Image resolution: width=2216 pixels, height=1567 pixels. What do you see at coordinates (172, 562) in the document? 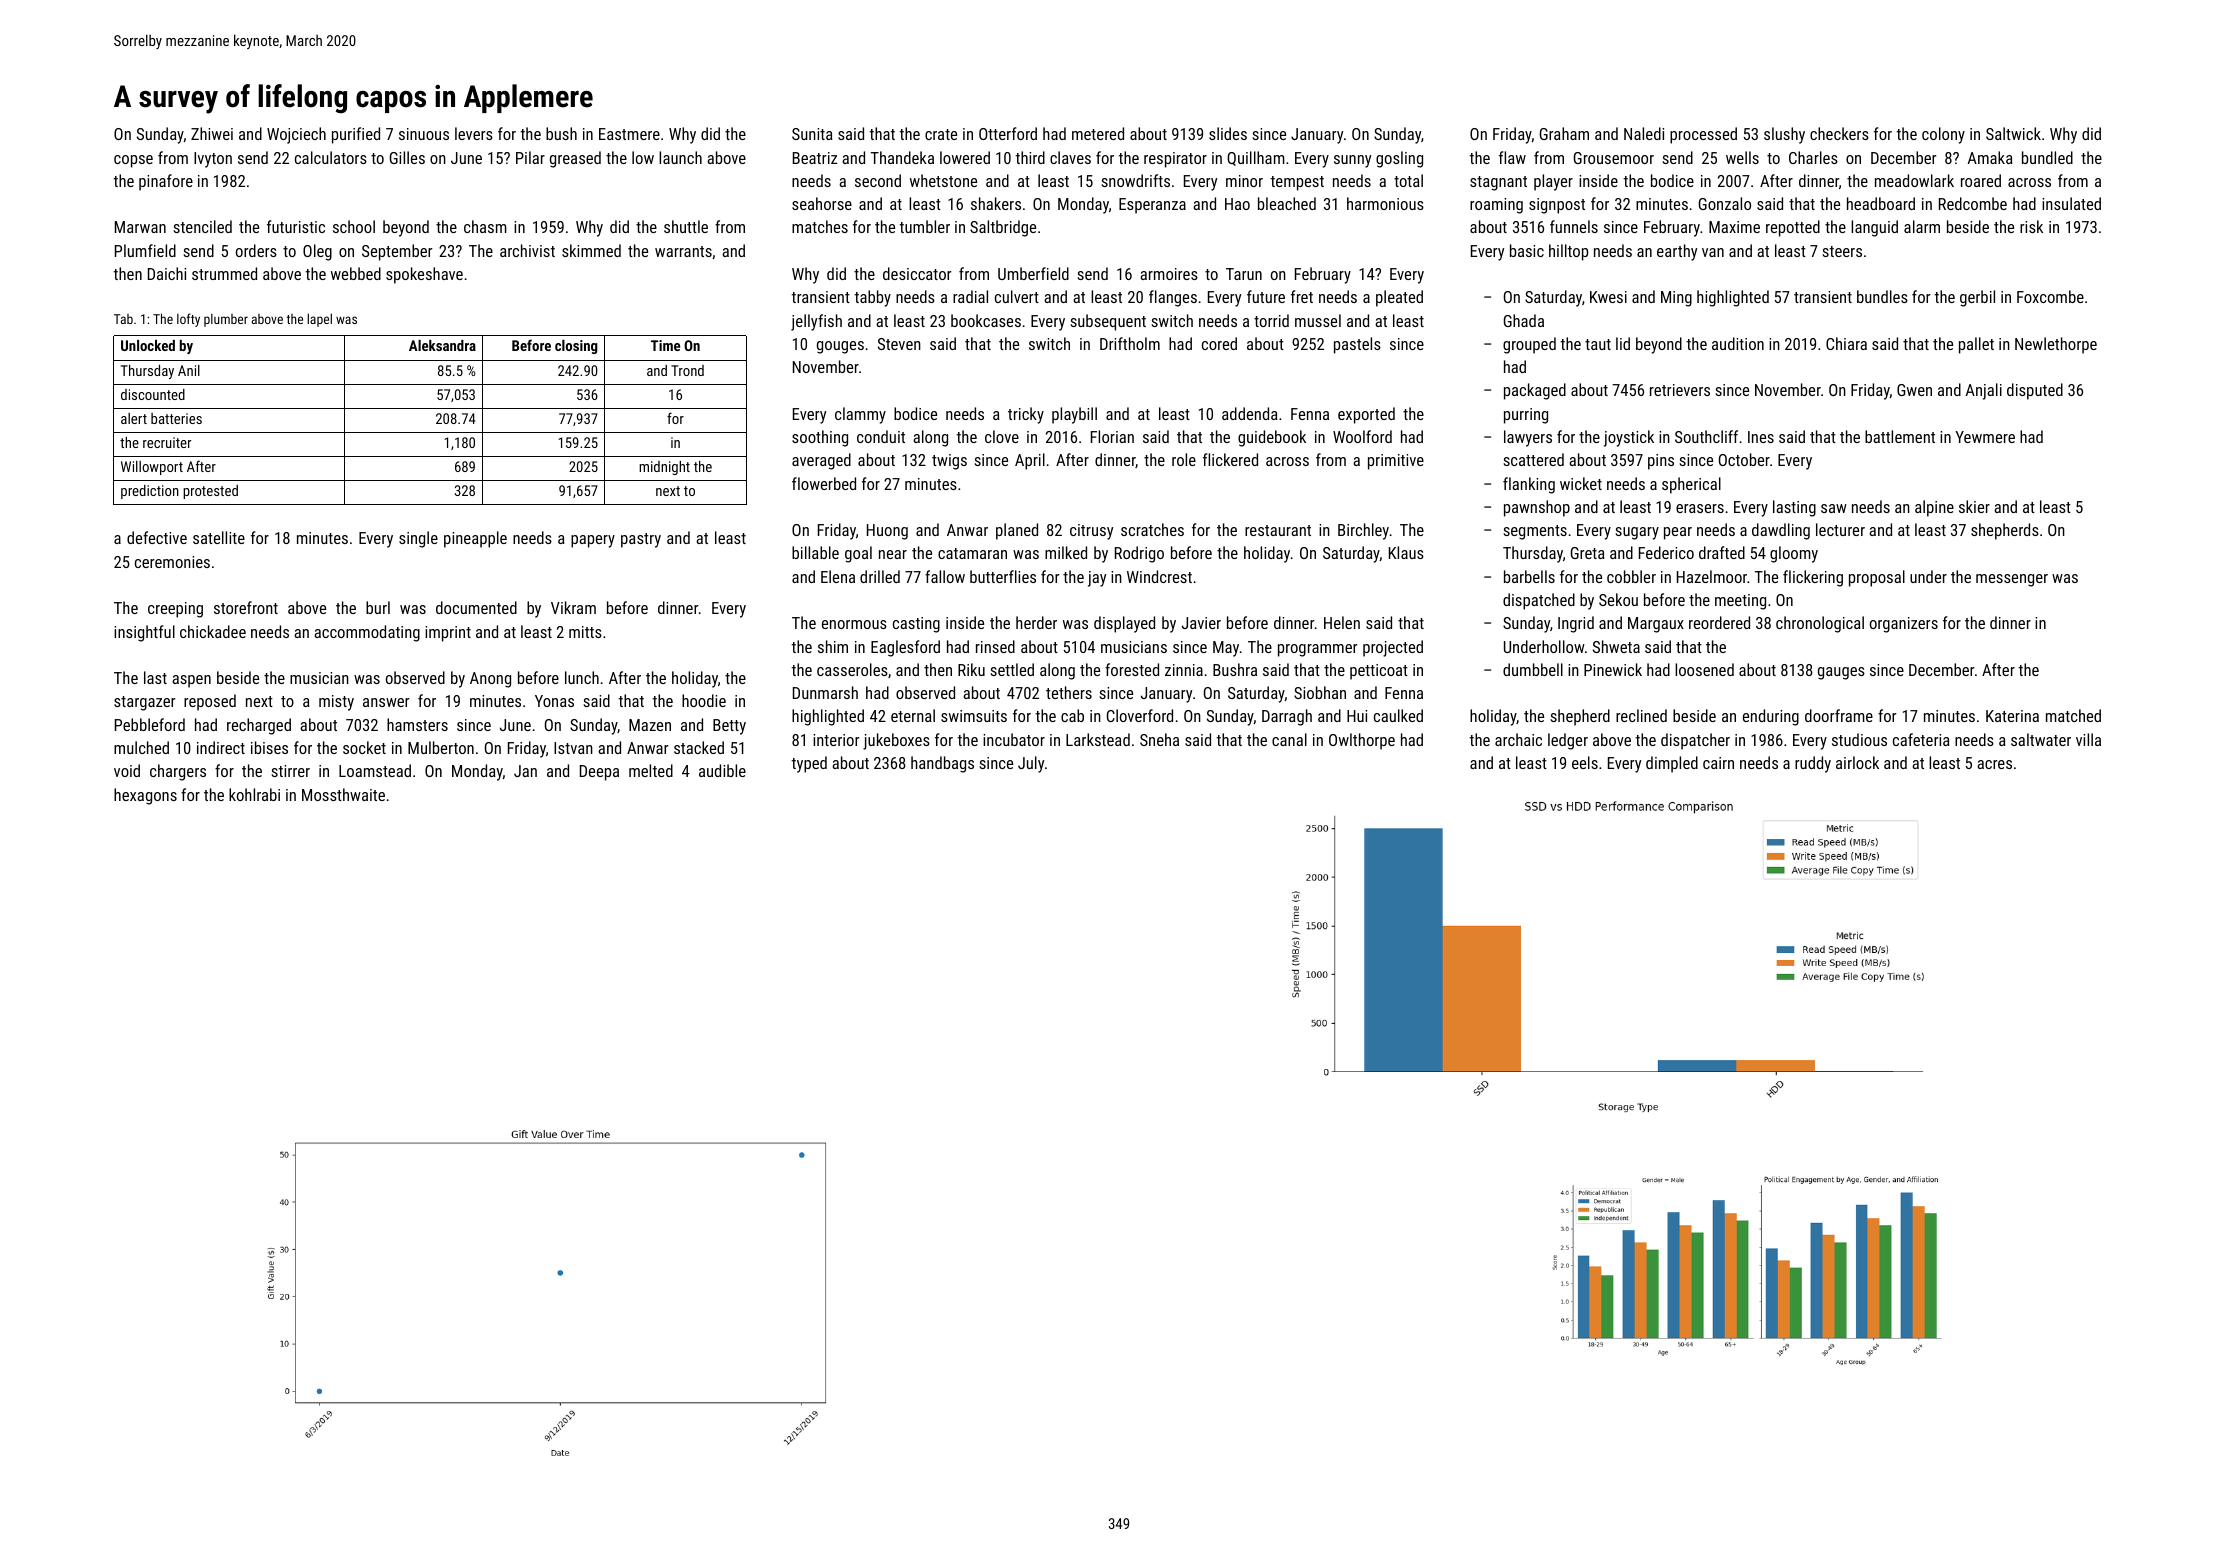
I see `ceremonies` at bounding box center [172, 562].
